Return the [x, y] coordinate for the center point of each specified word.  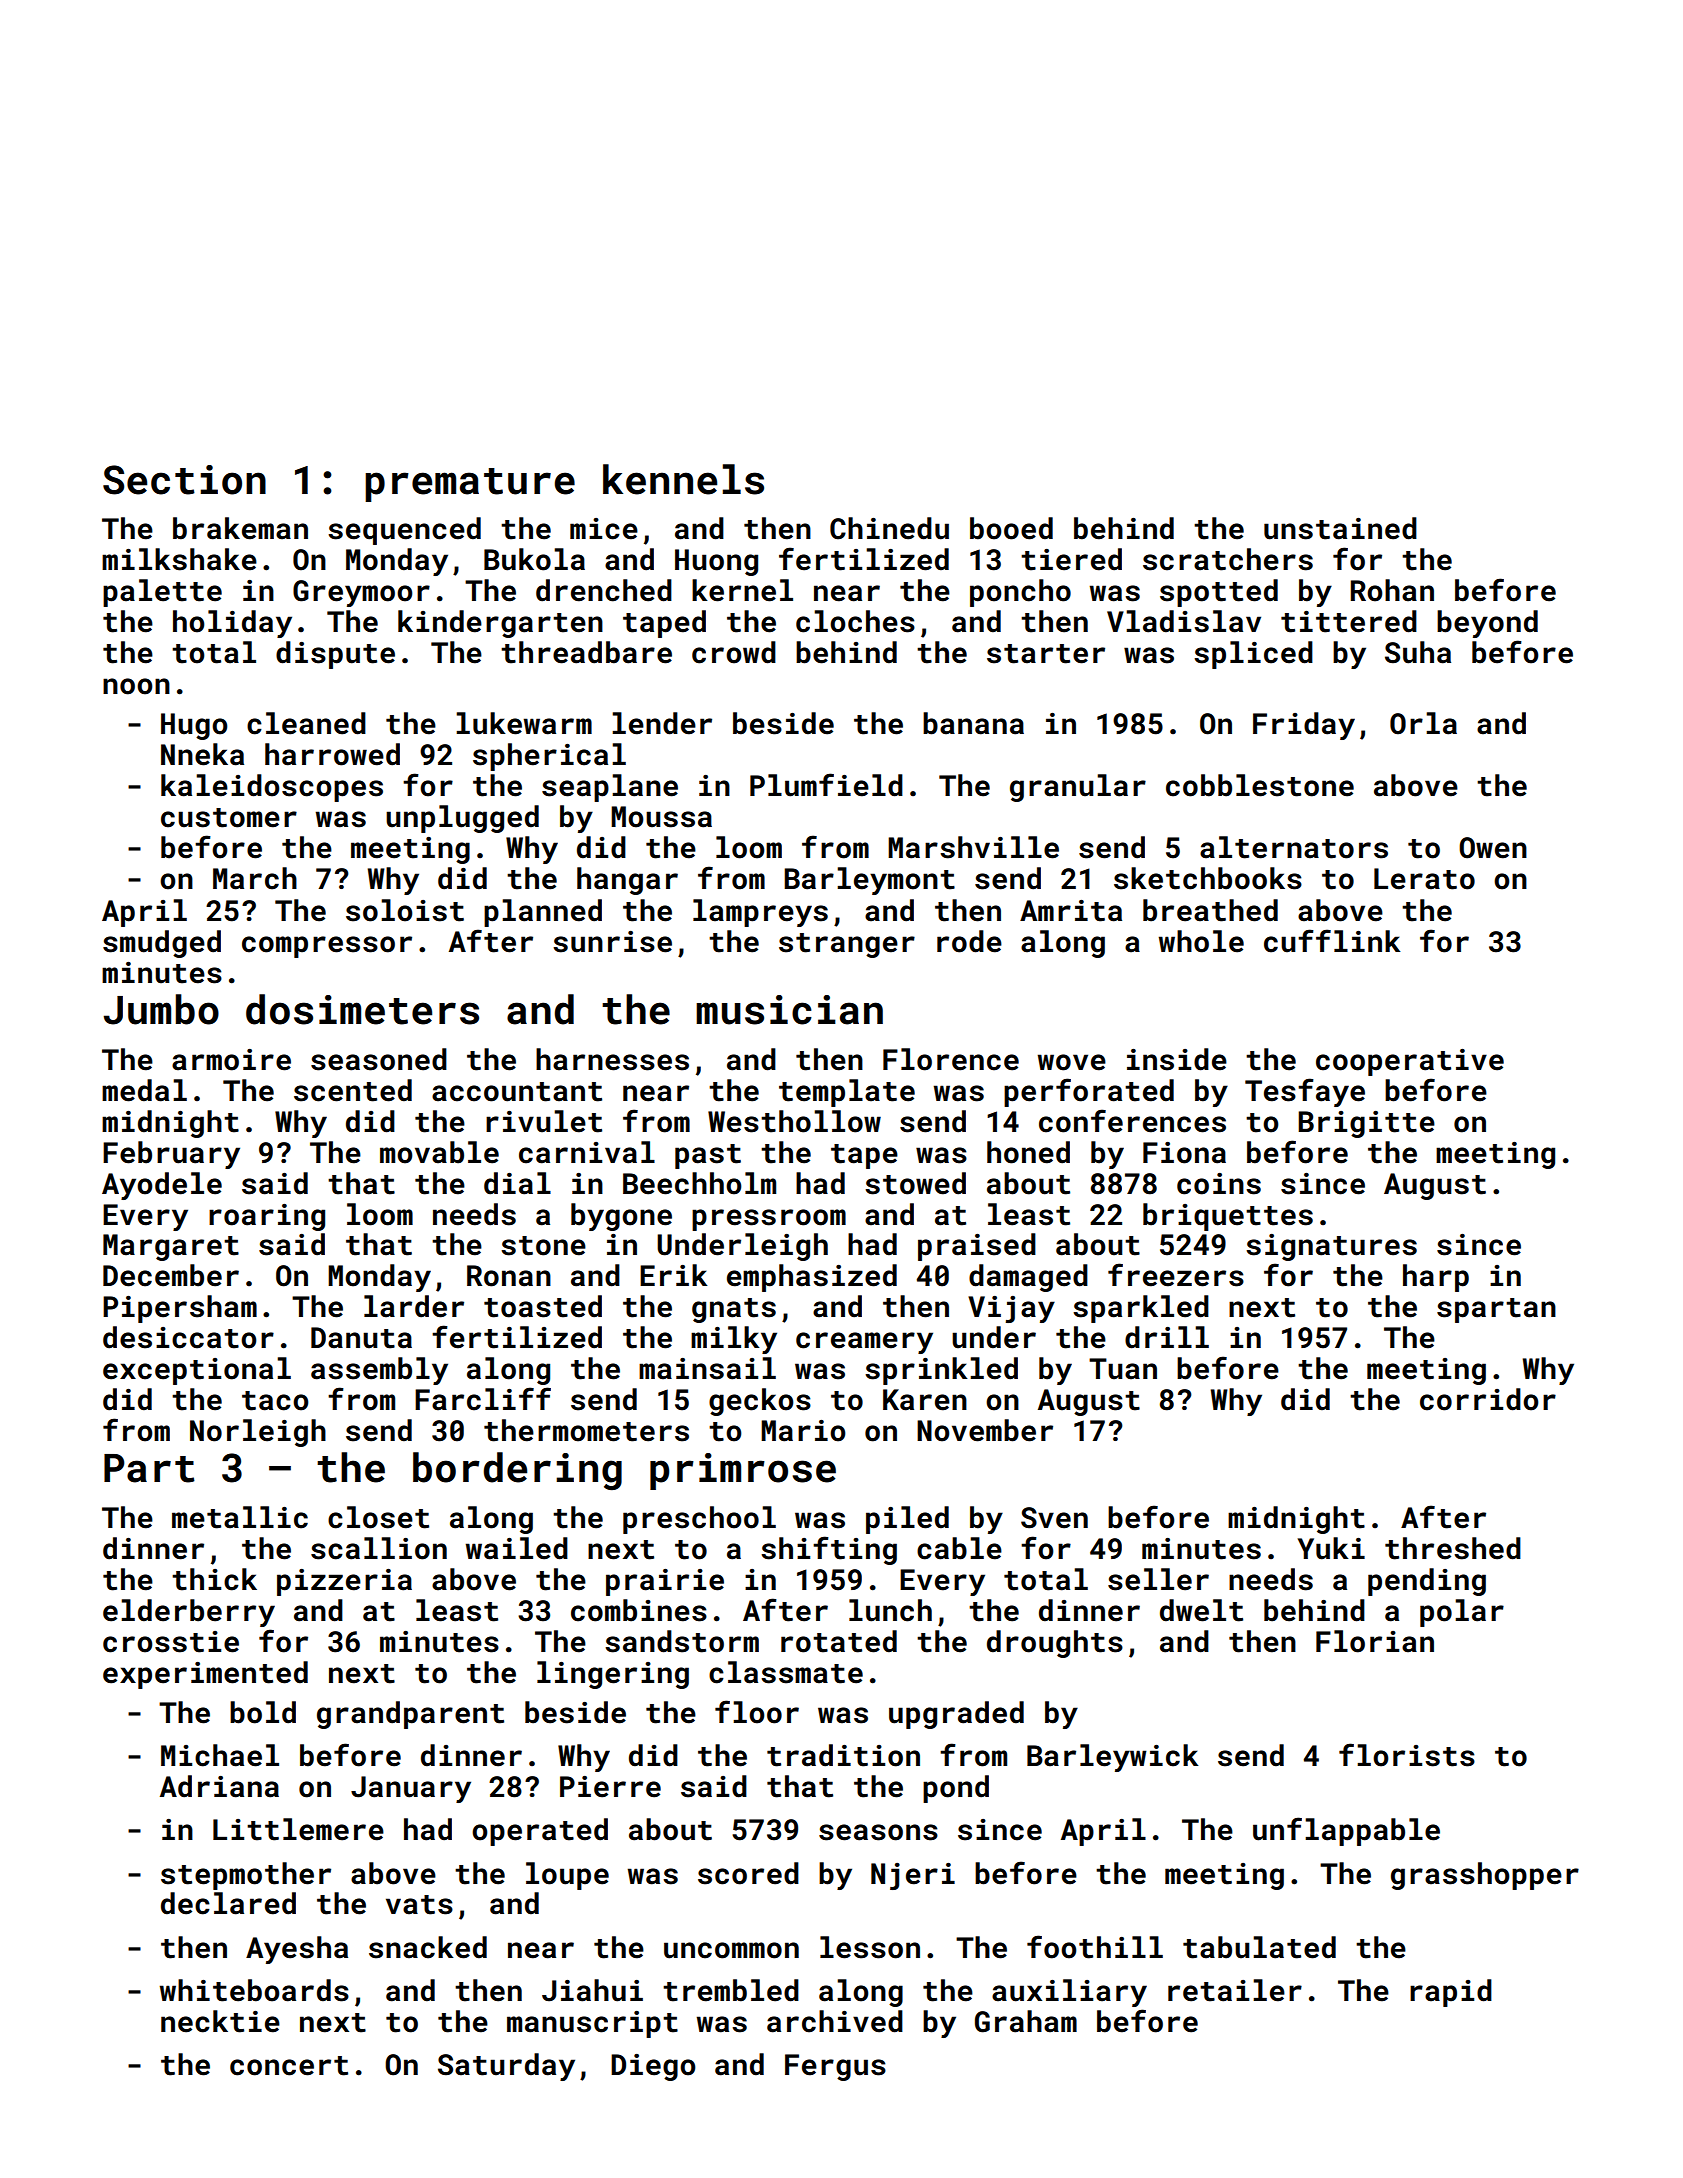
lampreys [760, 913]
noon [136, 686]
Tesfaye [1305, 1092]
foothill [1095, 1947]
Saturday [506, 2067]
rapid [1451, 1993]
